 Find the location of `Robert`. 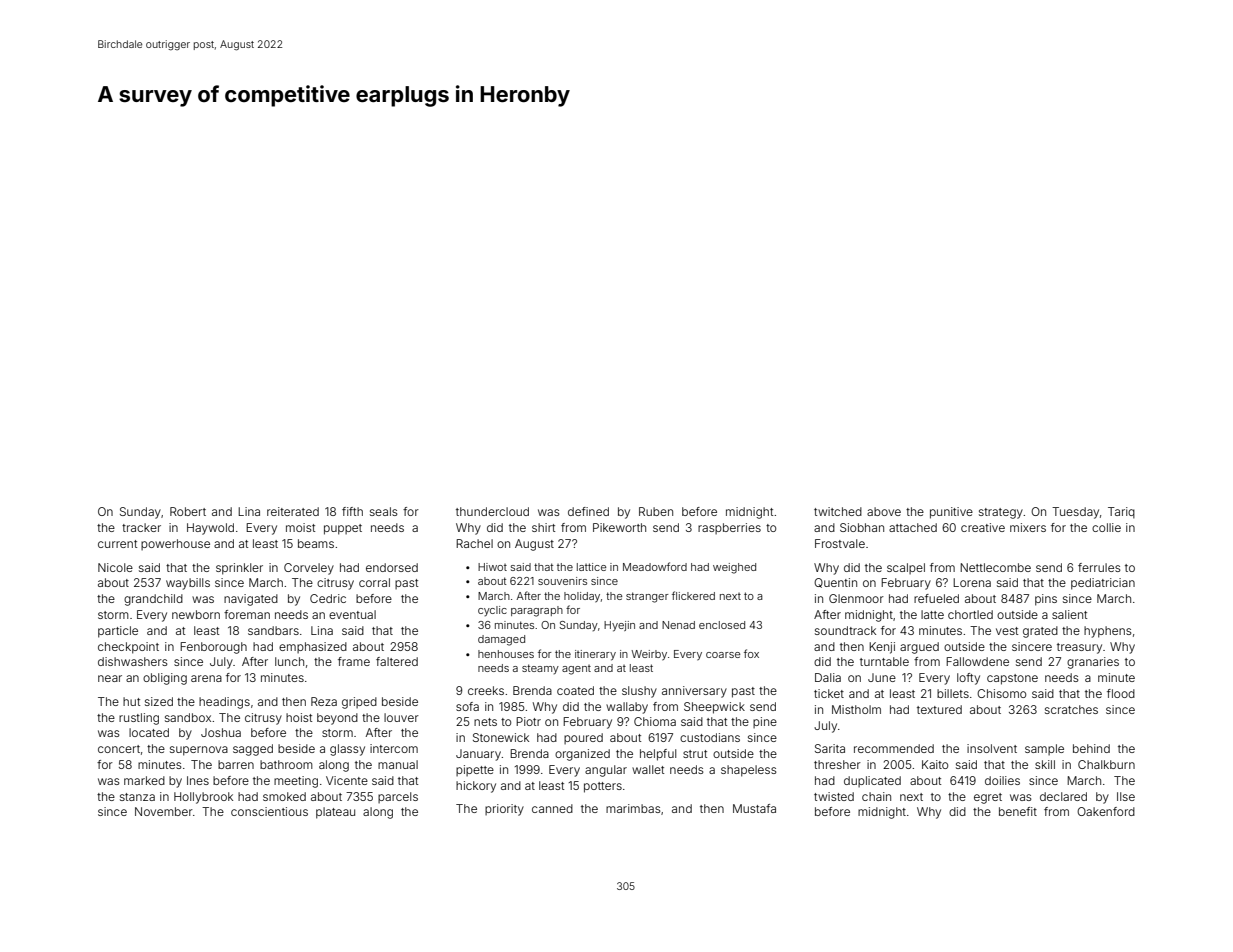

Robert is located at coordinates (188, 511).
